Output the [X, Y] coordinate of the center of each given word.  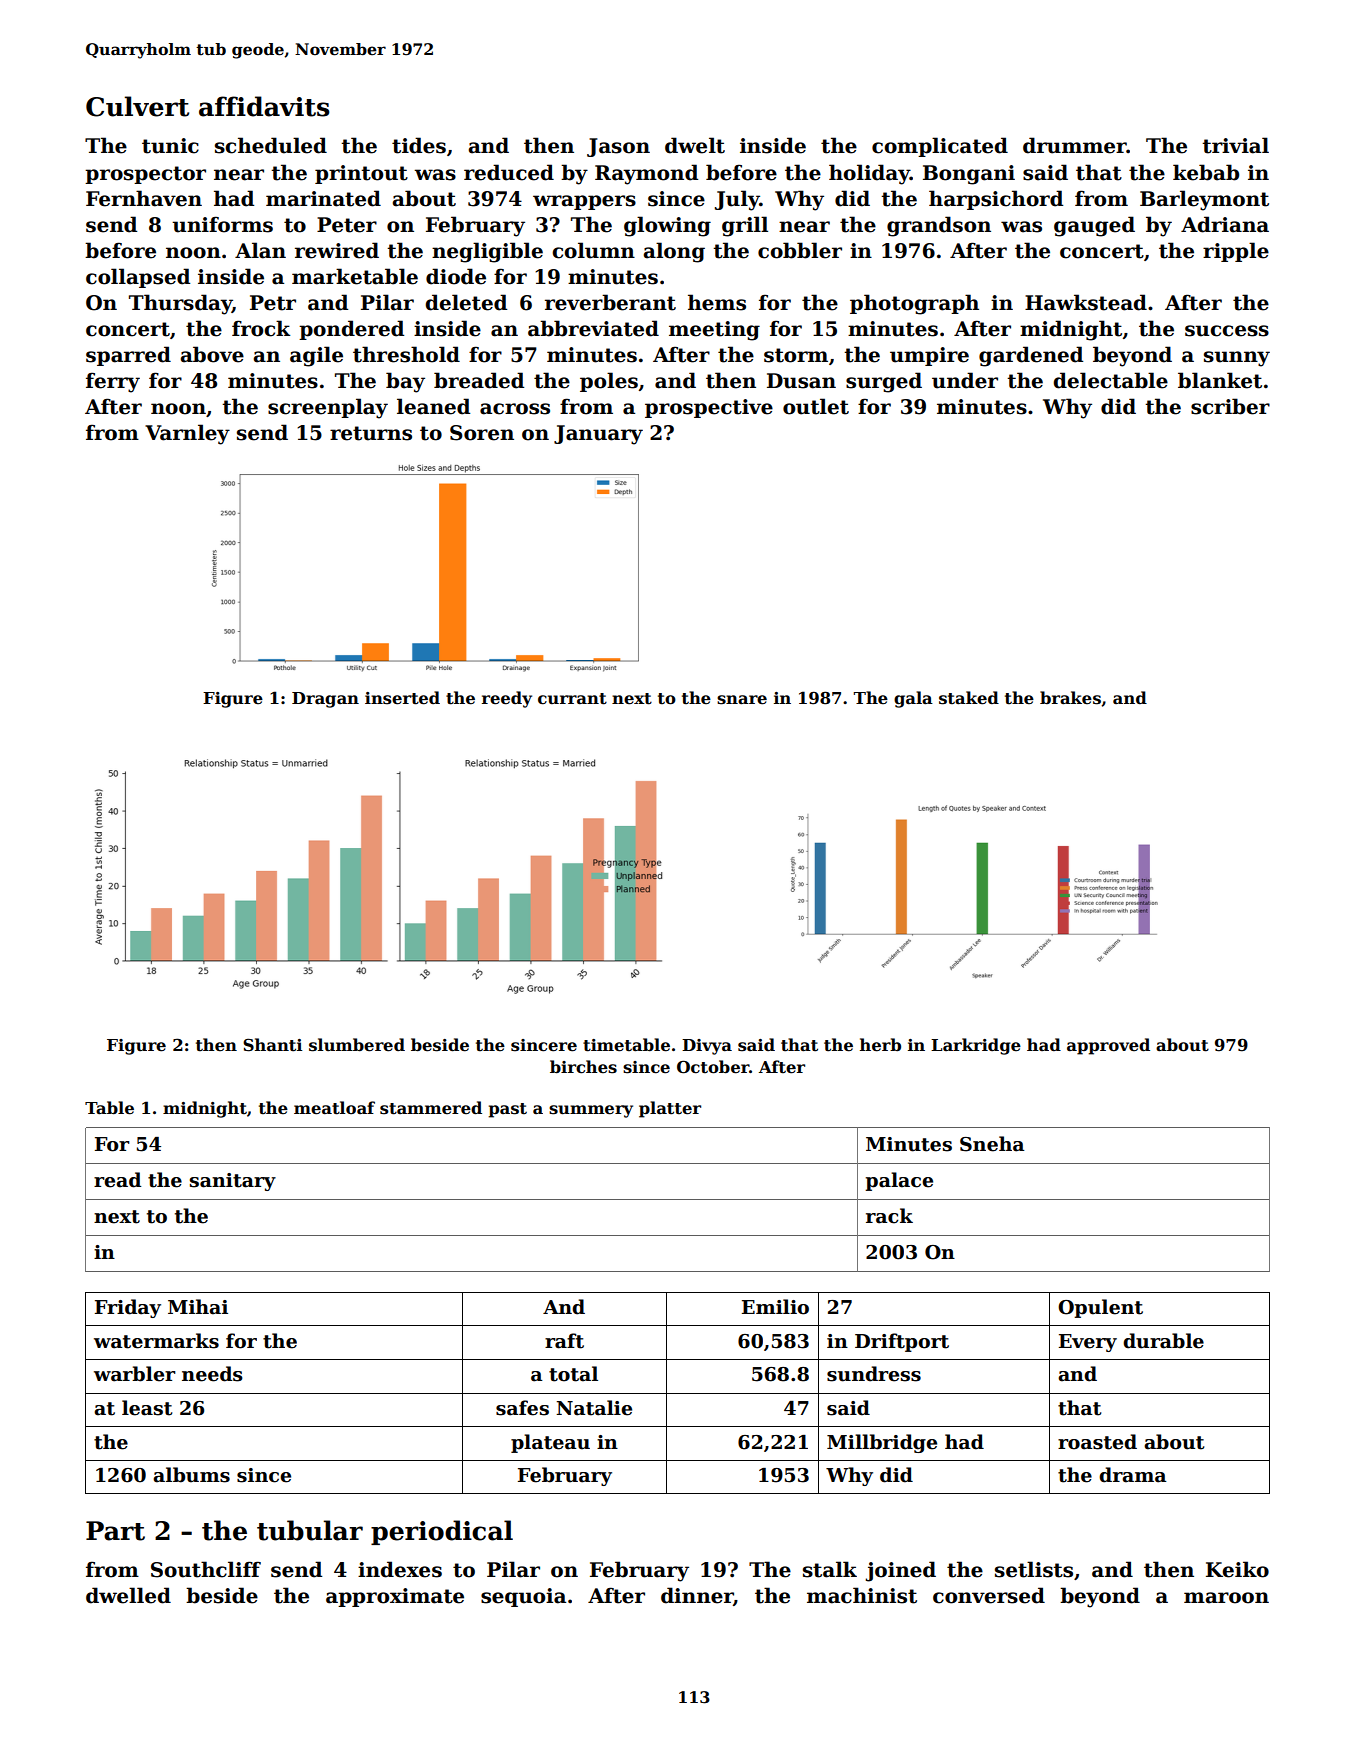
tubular [310, 1530]
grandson [939, 226]
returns [371, 433]
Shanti [272, 1045]
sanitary [233, 1182]
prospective [709, 408]
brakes [1070, 698]
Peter [347, 225]
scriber [1230, 406]
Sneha [992, 1144]
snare [742, 700]
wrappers [584, 202]
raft [564, 1341]
